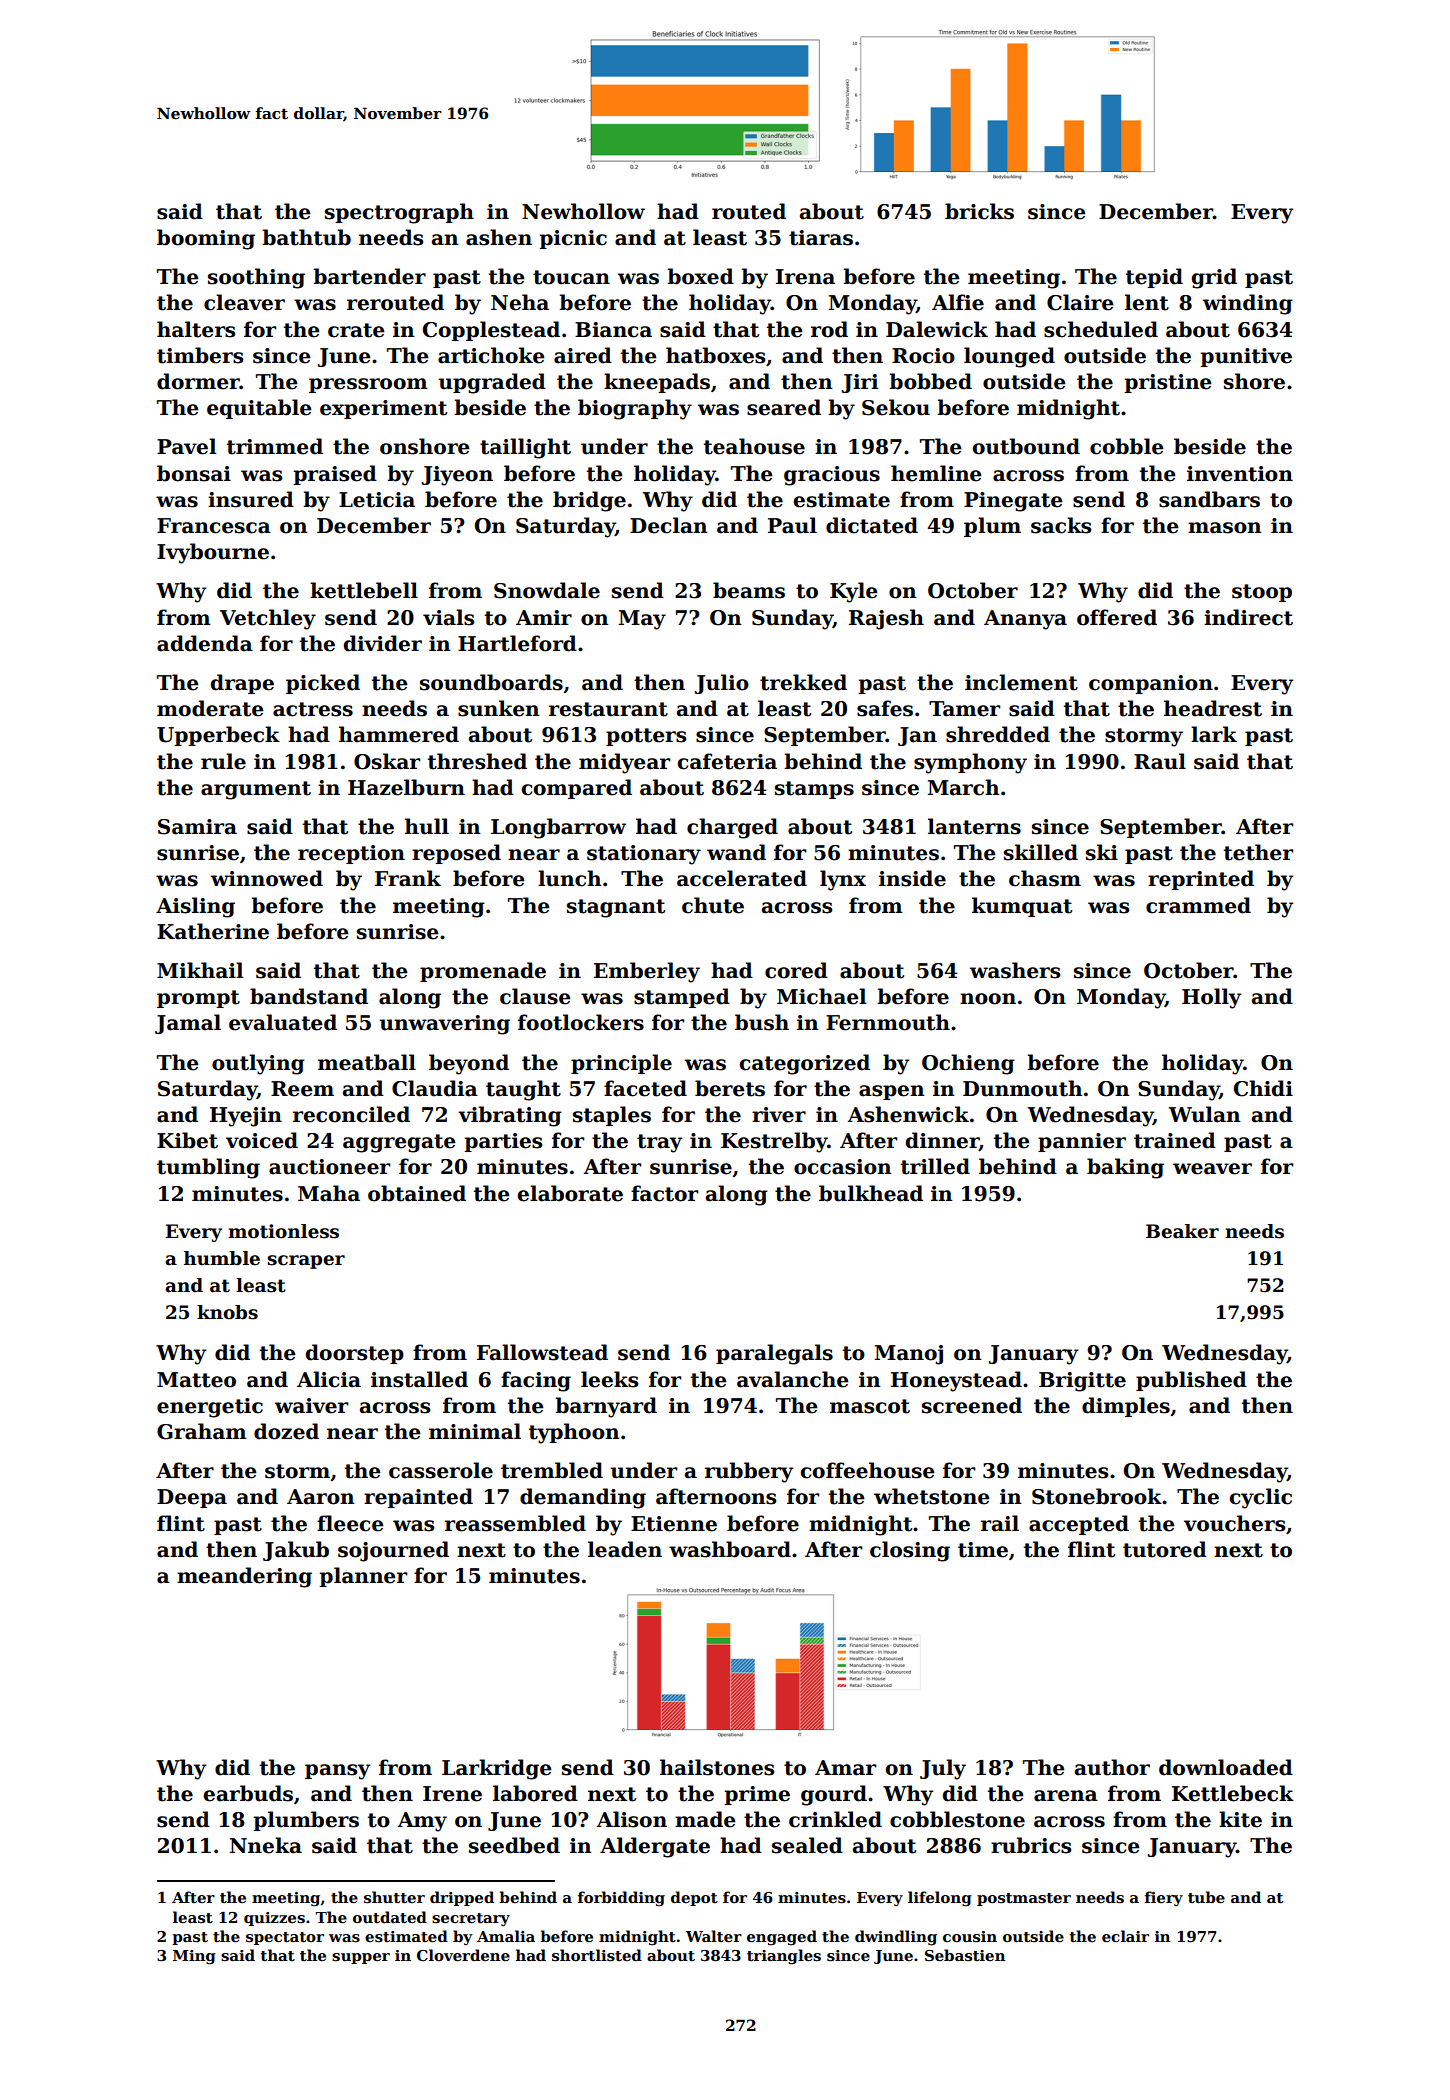  Describe the element at coordinates (463, 1955) in the image. I see `Cloverdene` at that location.
